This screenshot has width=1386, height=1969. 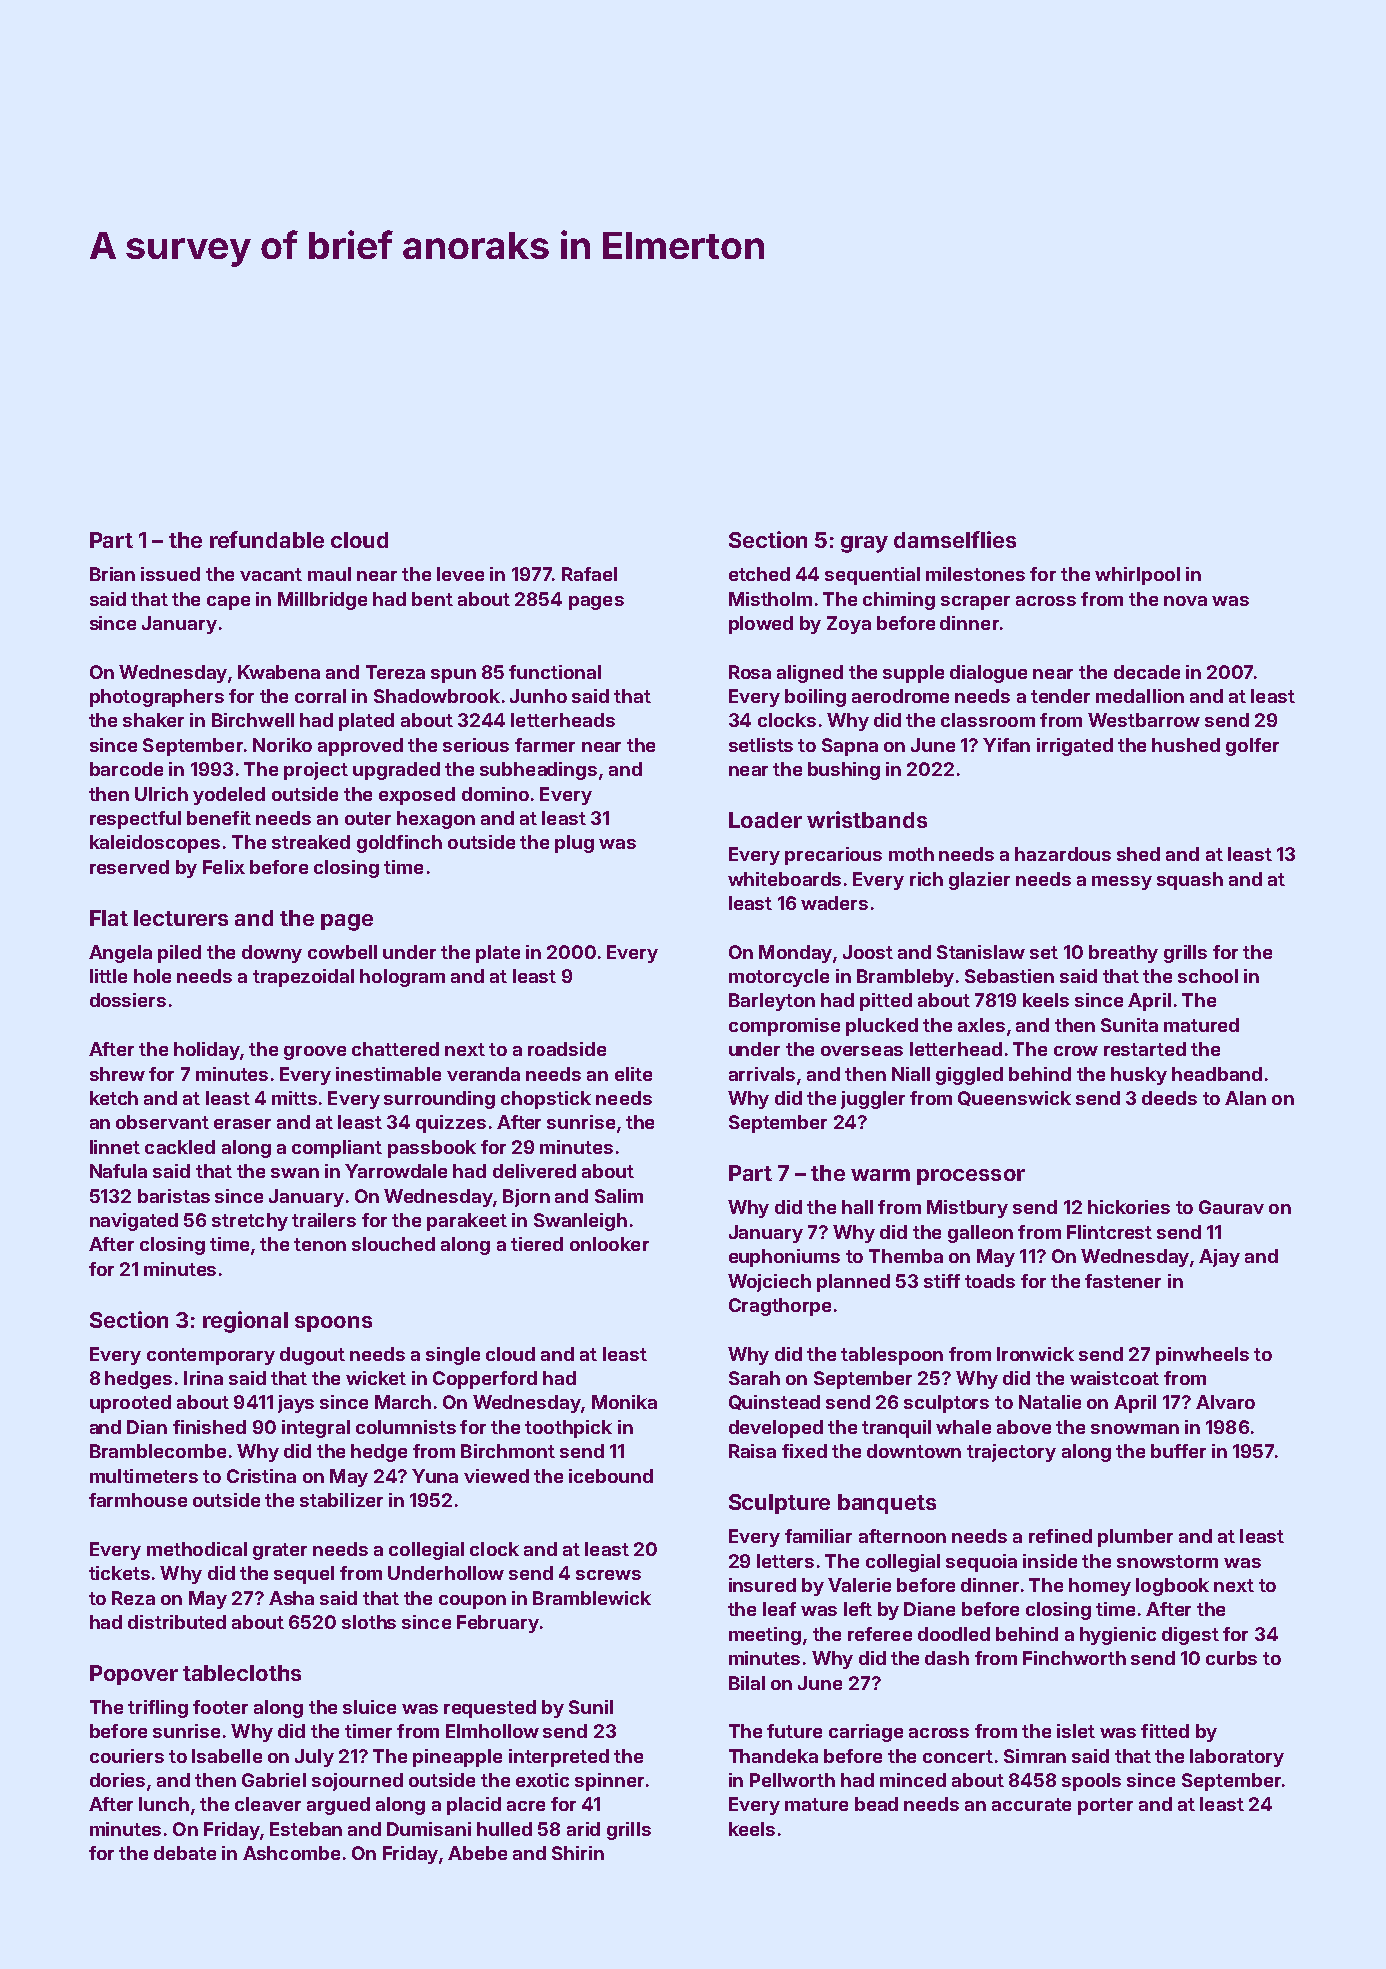 I want to click on upgraded, so click(x=396, y=771).
